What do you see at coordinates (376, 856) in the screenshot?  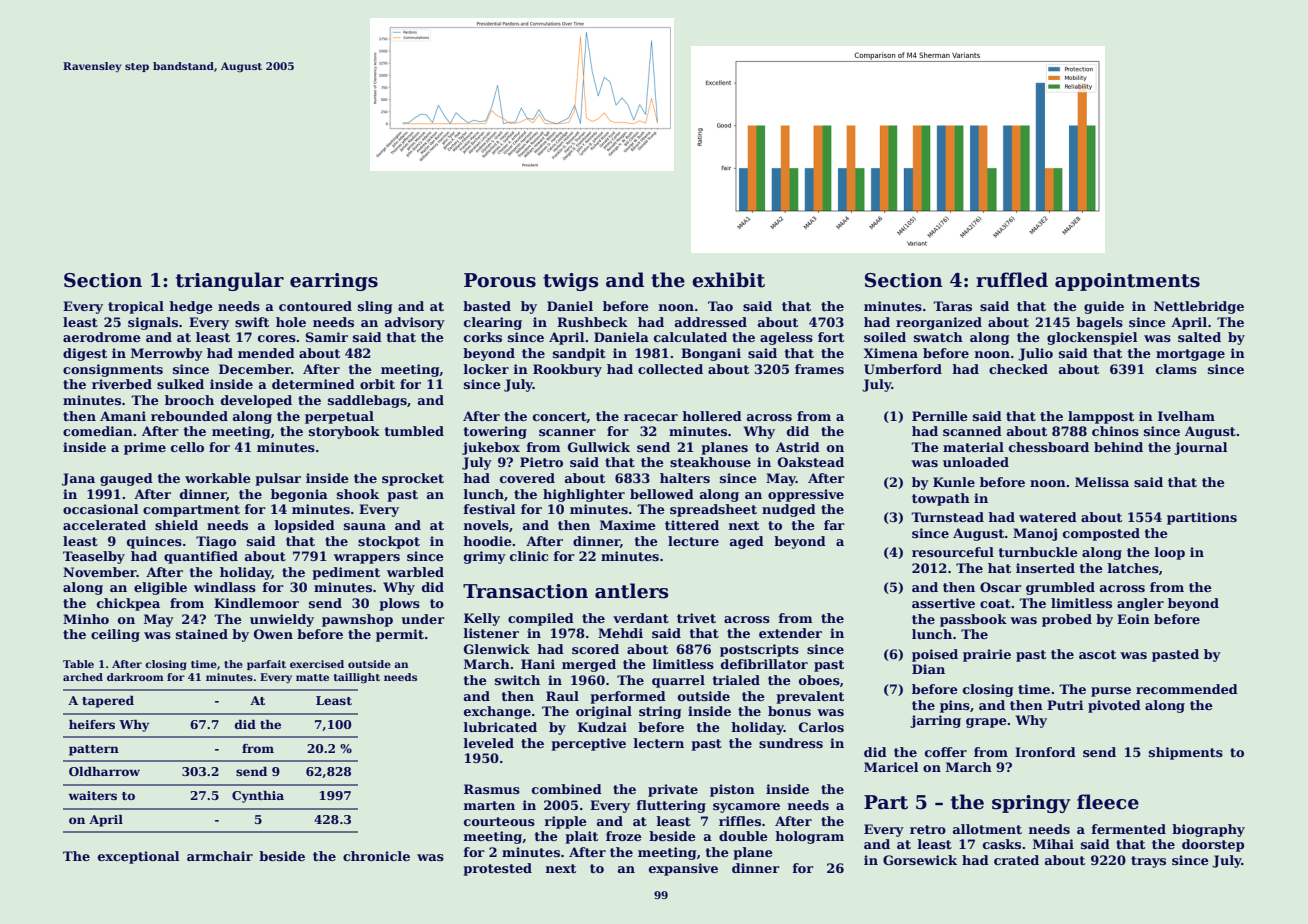 I see `chronicle` at bounding box center [376, 856].
